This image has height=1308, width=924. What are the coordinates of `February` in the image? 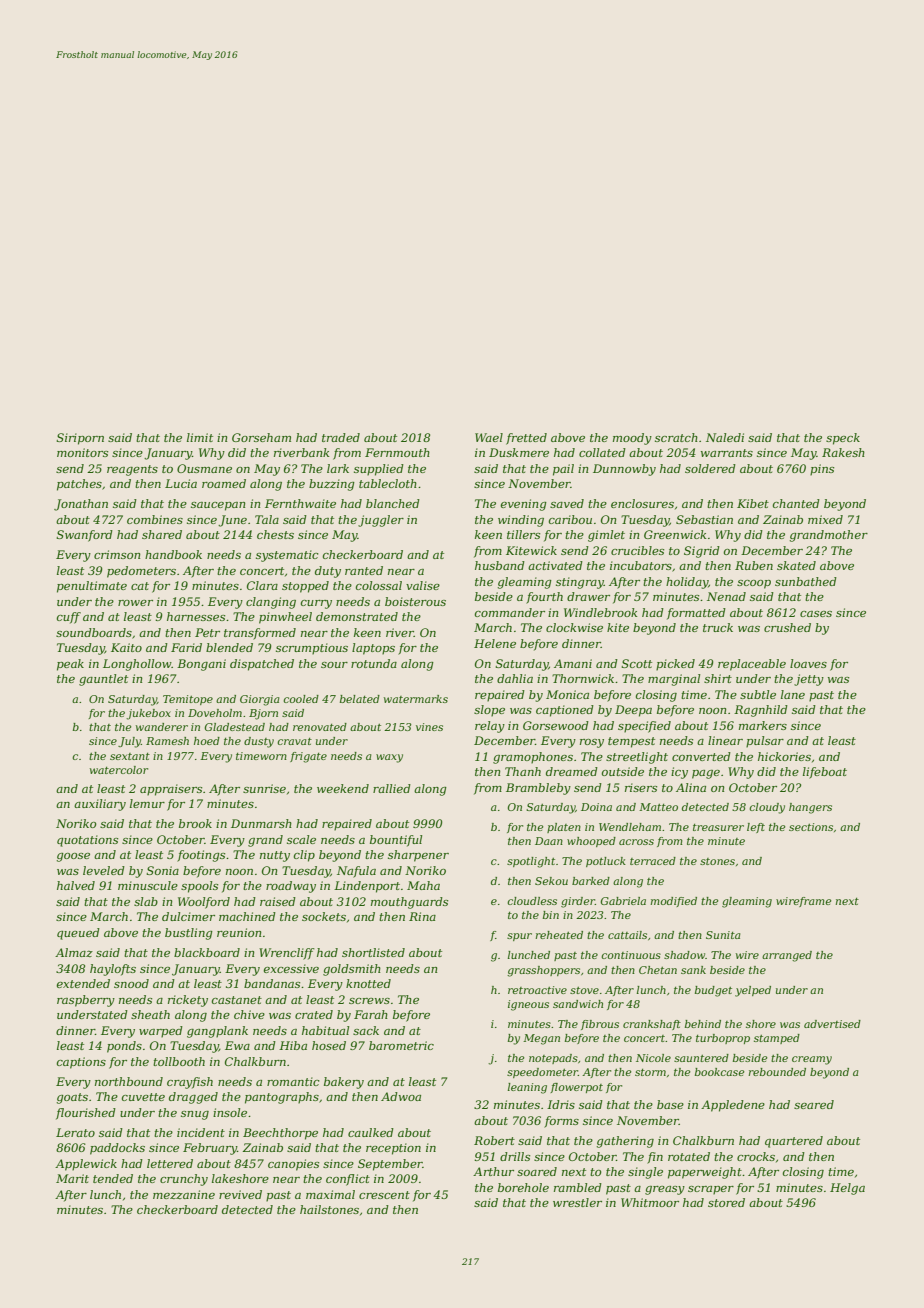 It's located at (210, 1149).
